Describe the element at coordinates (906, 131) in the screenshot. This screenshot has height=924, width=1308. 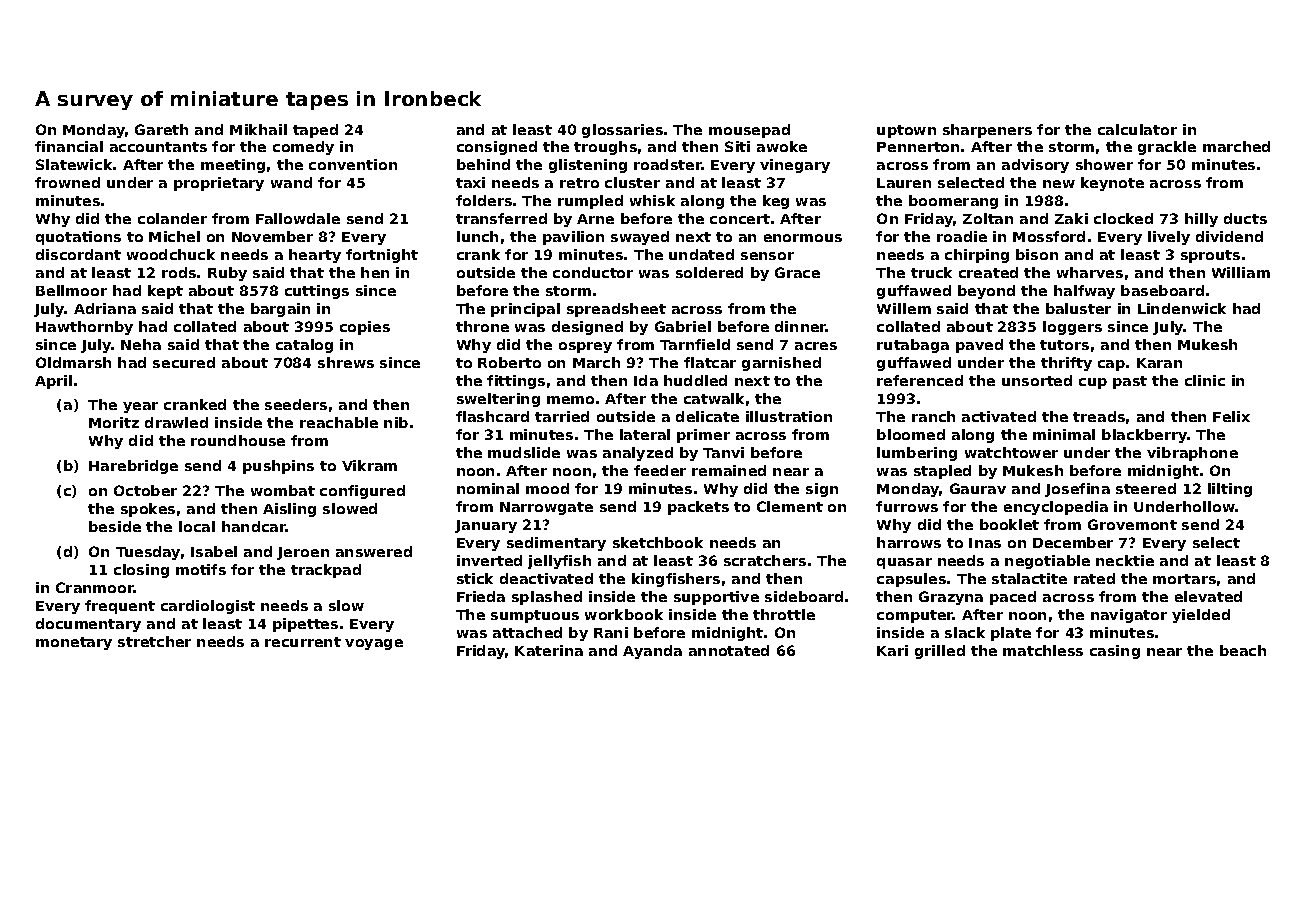
I see `uptown` at that location.
